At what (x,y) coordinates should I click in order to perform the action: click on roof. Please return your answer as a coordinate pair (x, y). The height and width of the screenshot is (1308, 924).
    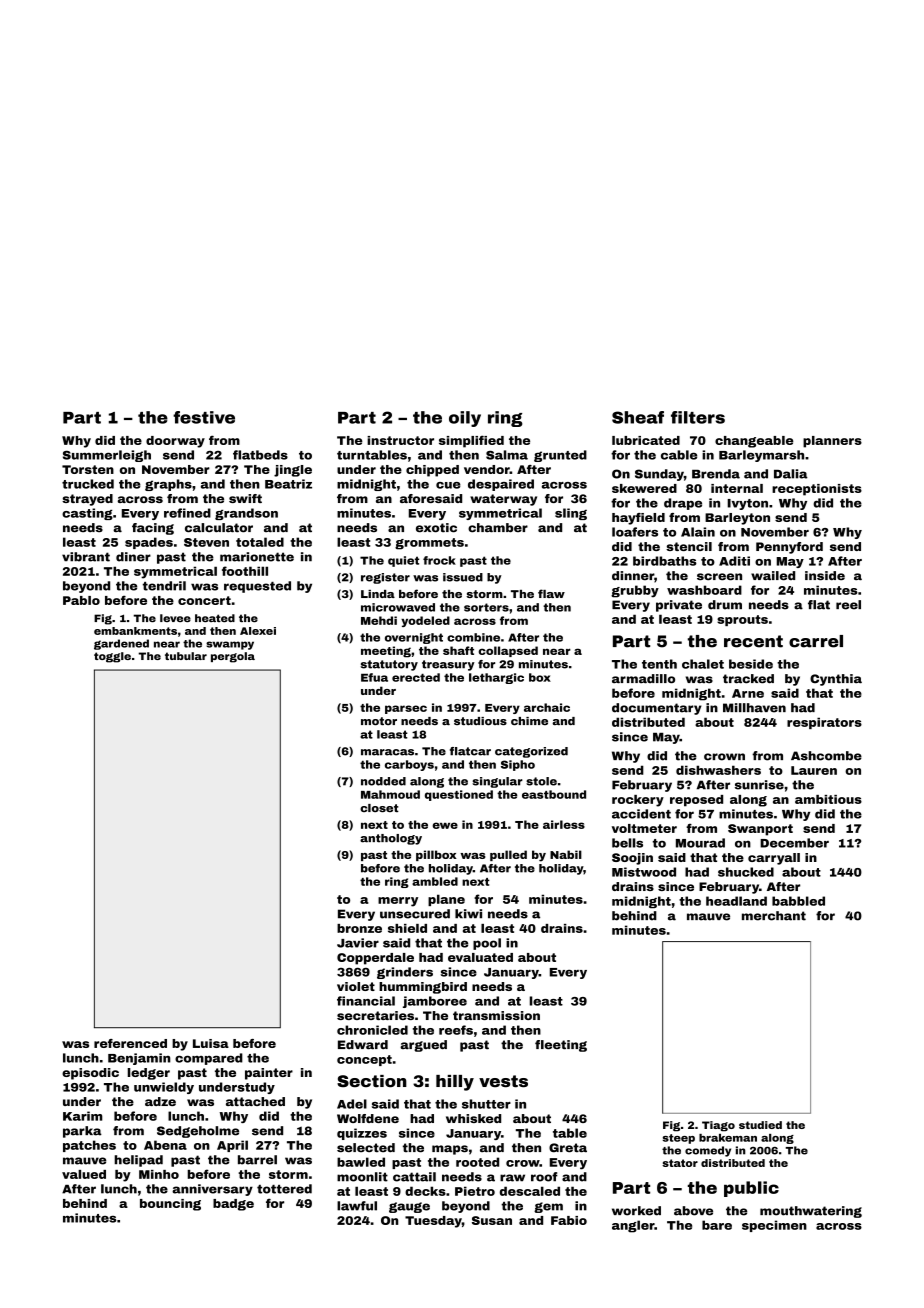
    Looking at the image, I should click on (544, 1177).
